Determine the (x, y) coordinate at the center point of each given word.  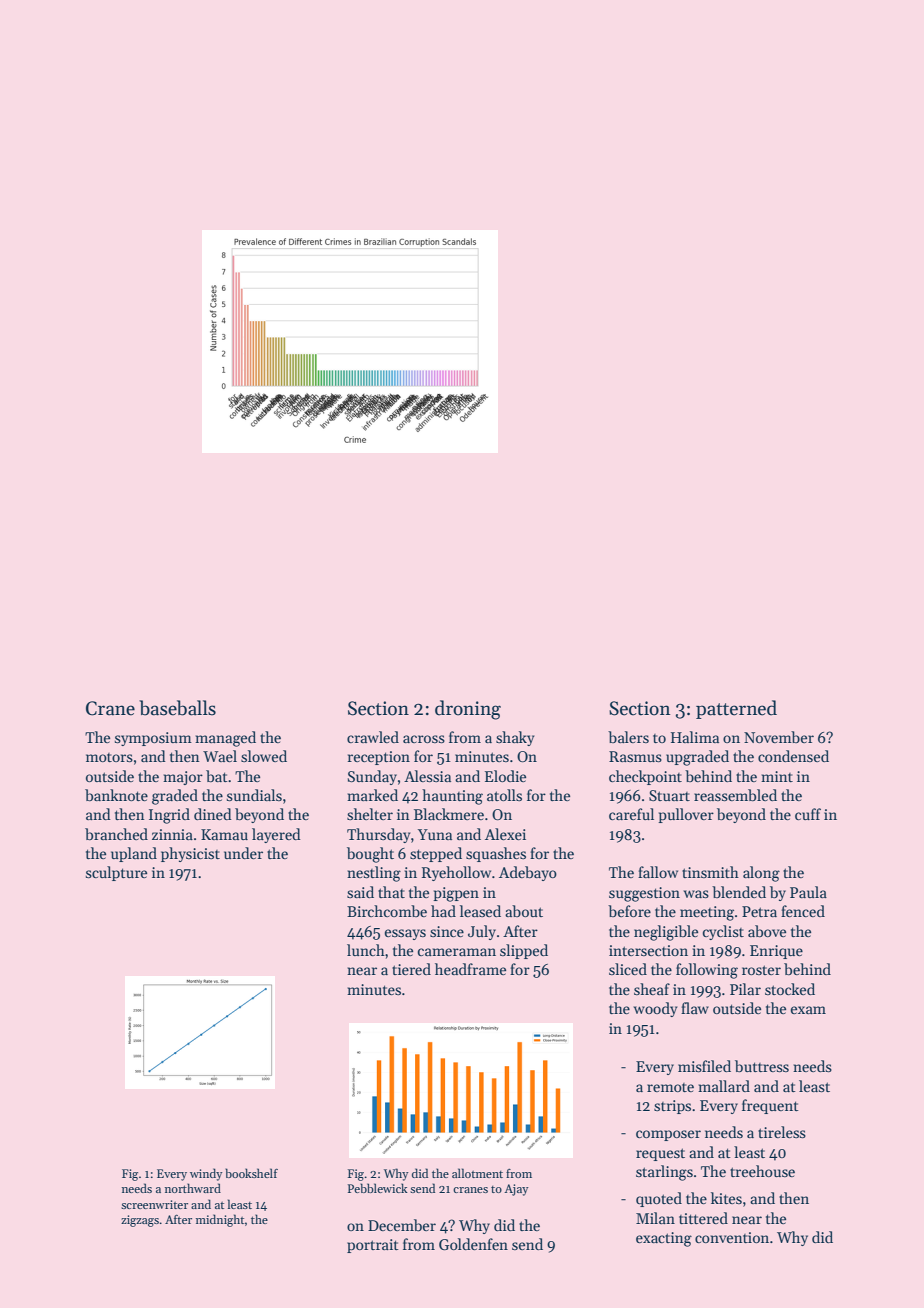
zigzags (140, 1221)
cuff (808, 814)
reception (379, 758)
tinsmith (710, 872)
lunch (366, 950)
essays (405, 934)
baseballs (177, 708)
